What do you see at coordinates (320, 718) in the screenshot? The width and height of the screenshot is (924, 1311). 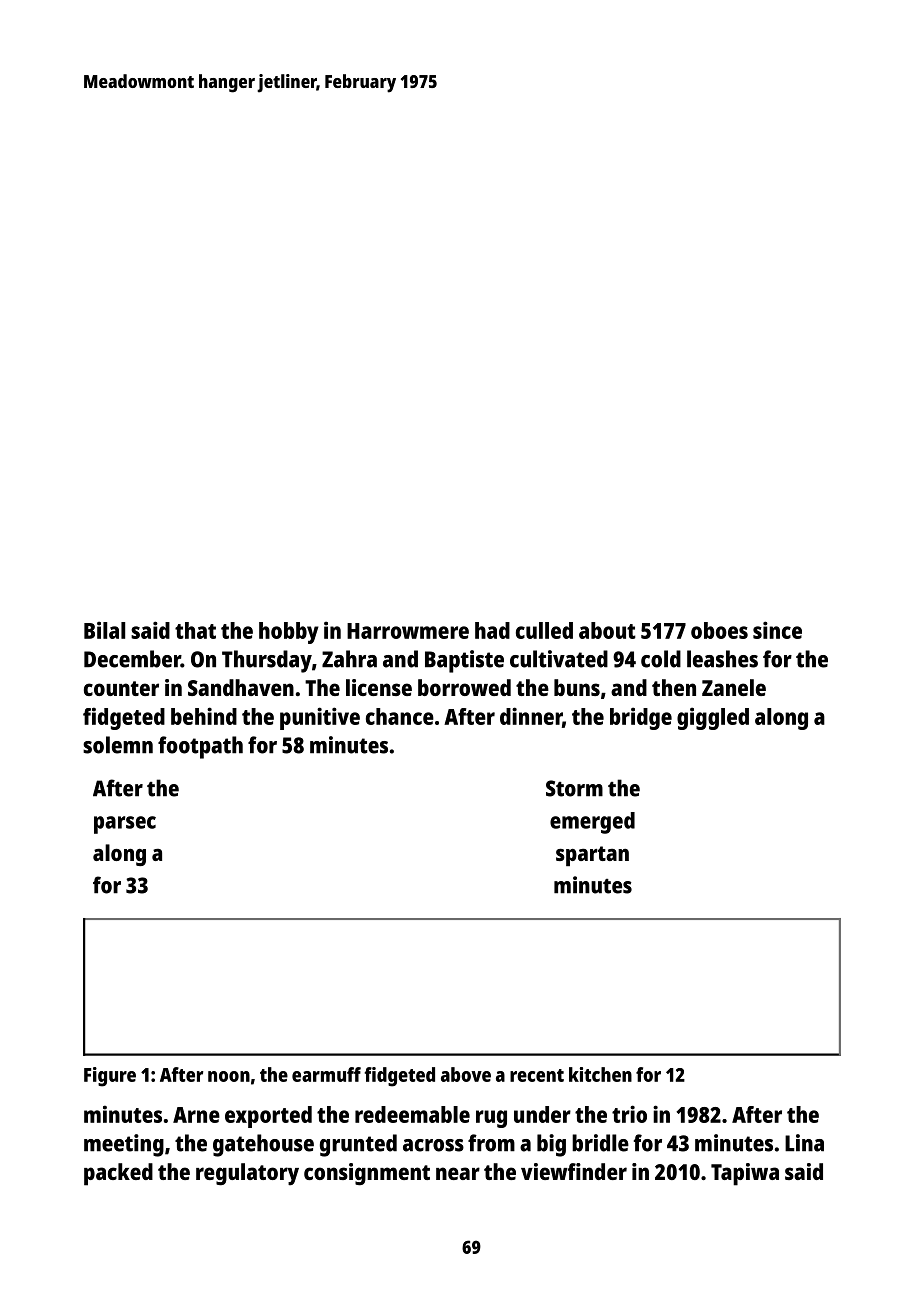 I see `punitive` at bounding box center [320, 718].
